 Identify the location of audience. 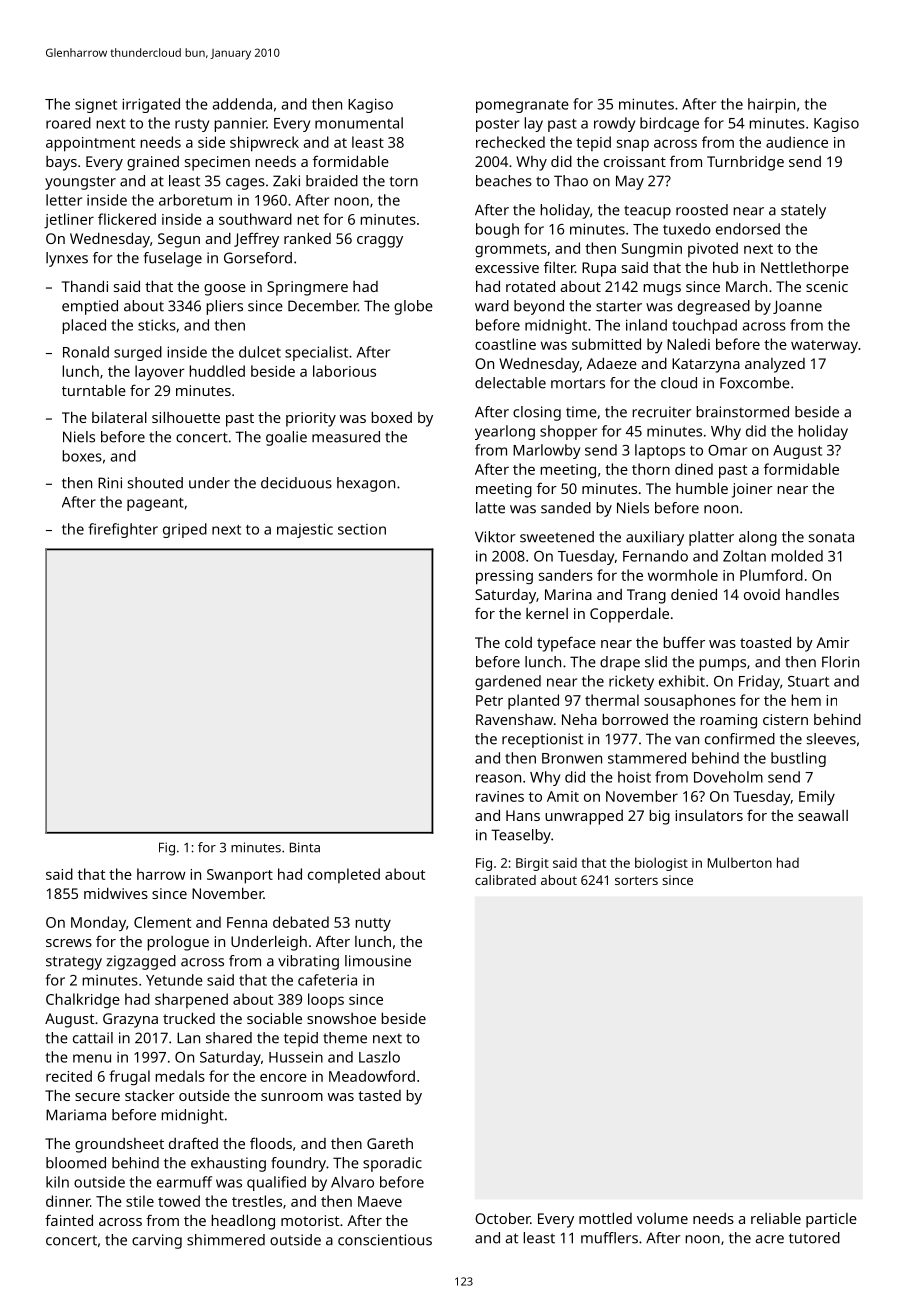
(797, 142).
